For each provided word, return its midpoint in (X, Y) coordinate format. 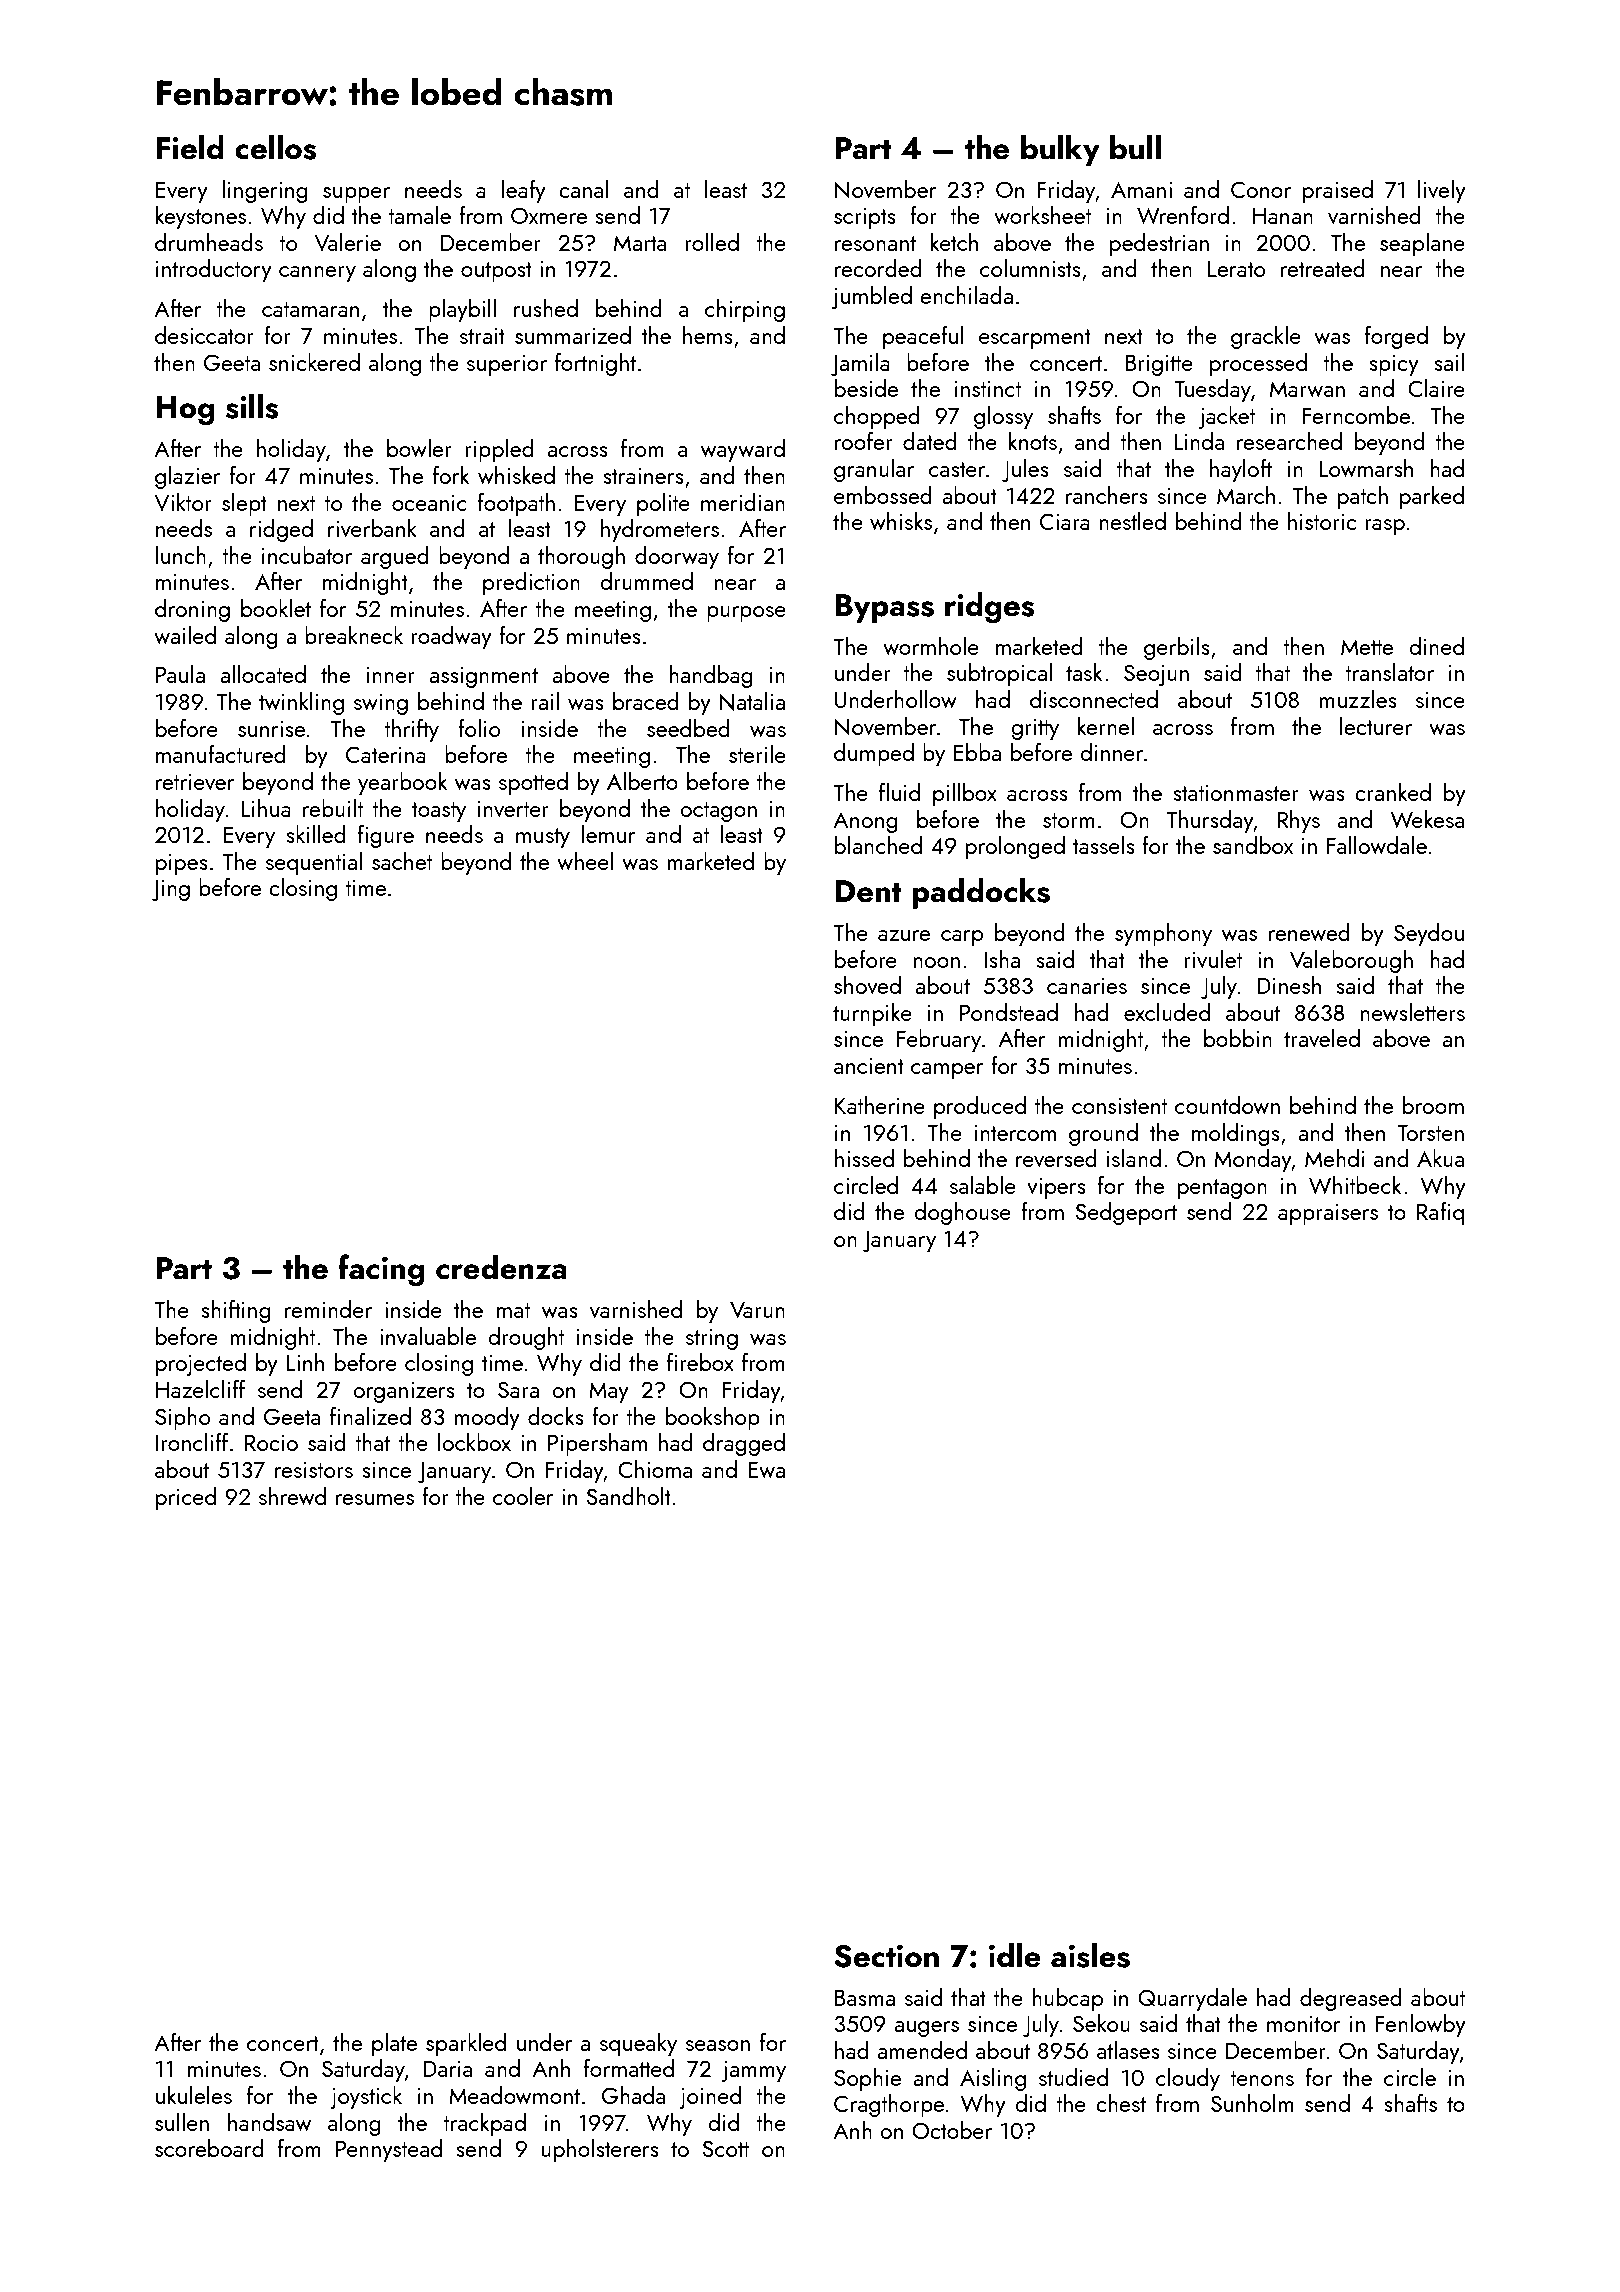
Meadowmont (514, 2095)
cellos (275, 147)
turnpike (872, 1014)
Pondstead (1009, 1012)
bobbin (1238, 1038)
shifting (236, 1311)
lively (1442, 191)
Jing (171, 890)
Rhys (1299, 821)
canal (584, 189)
